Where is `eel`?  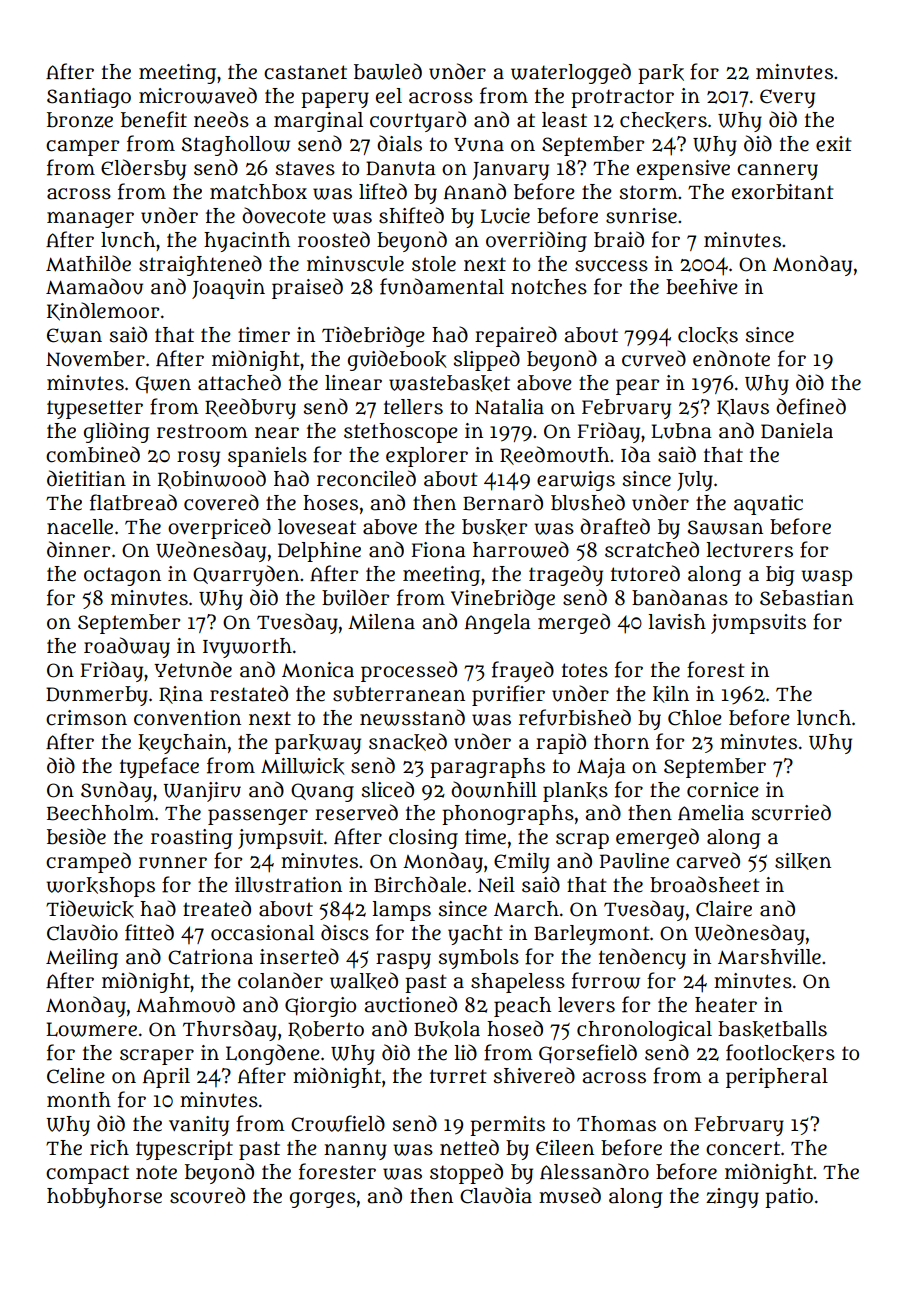
eel is located at coordinates (389, 96).
